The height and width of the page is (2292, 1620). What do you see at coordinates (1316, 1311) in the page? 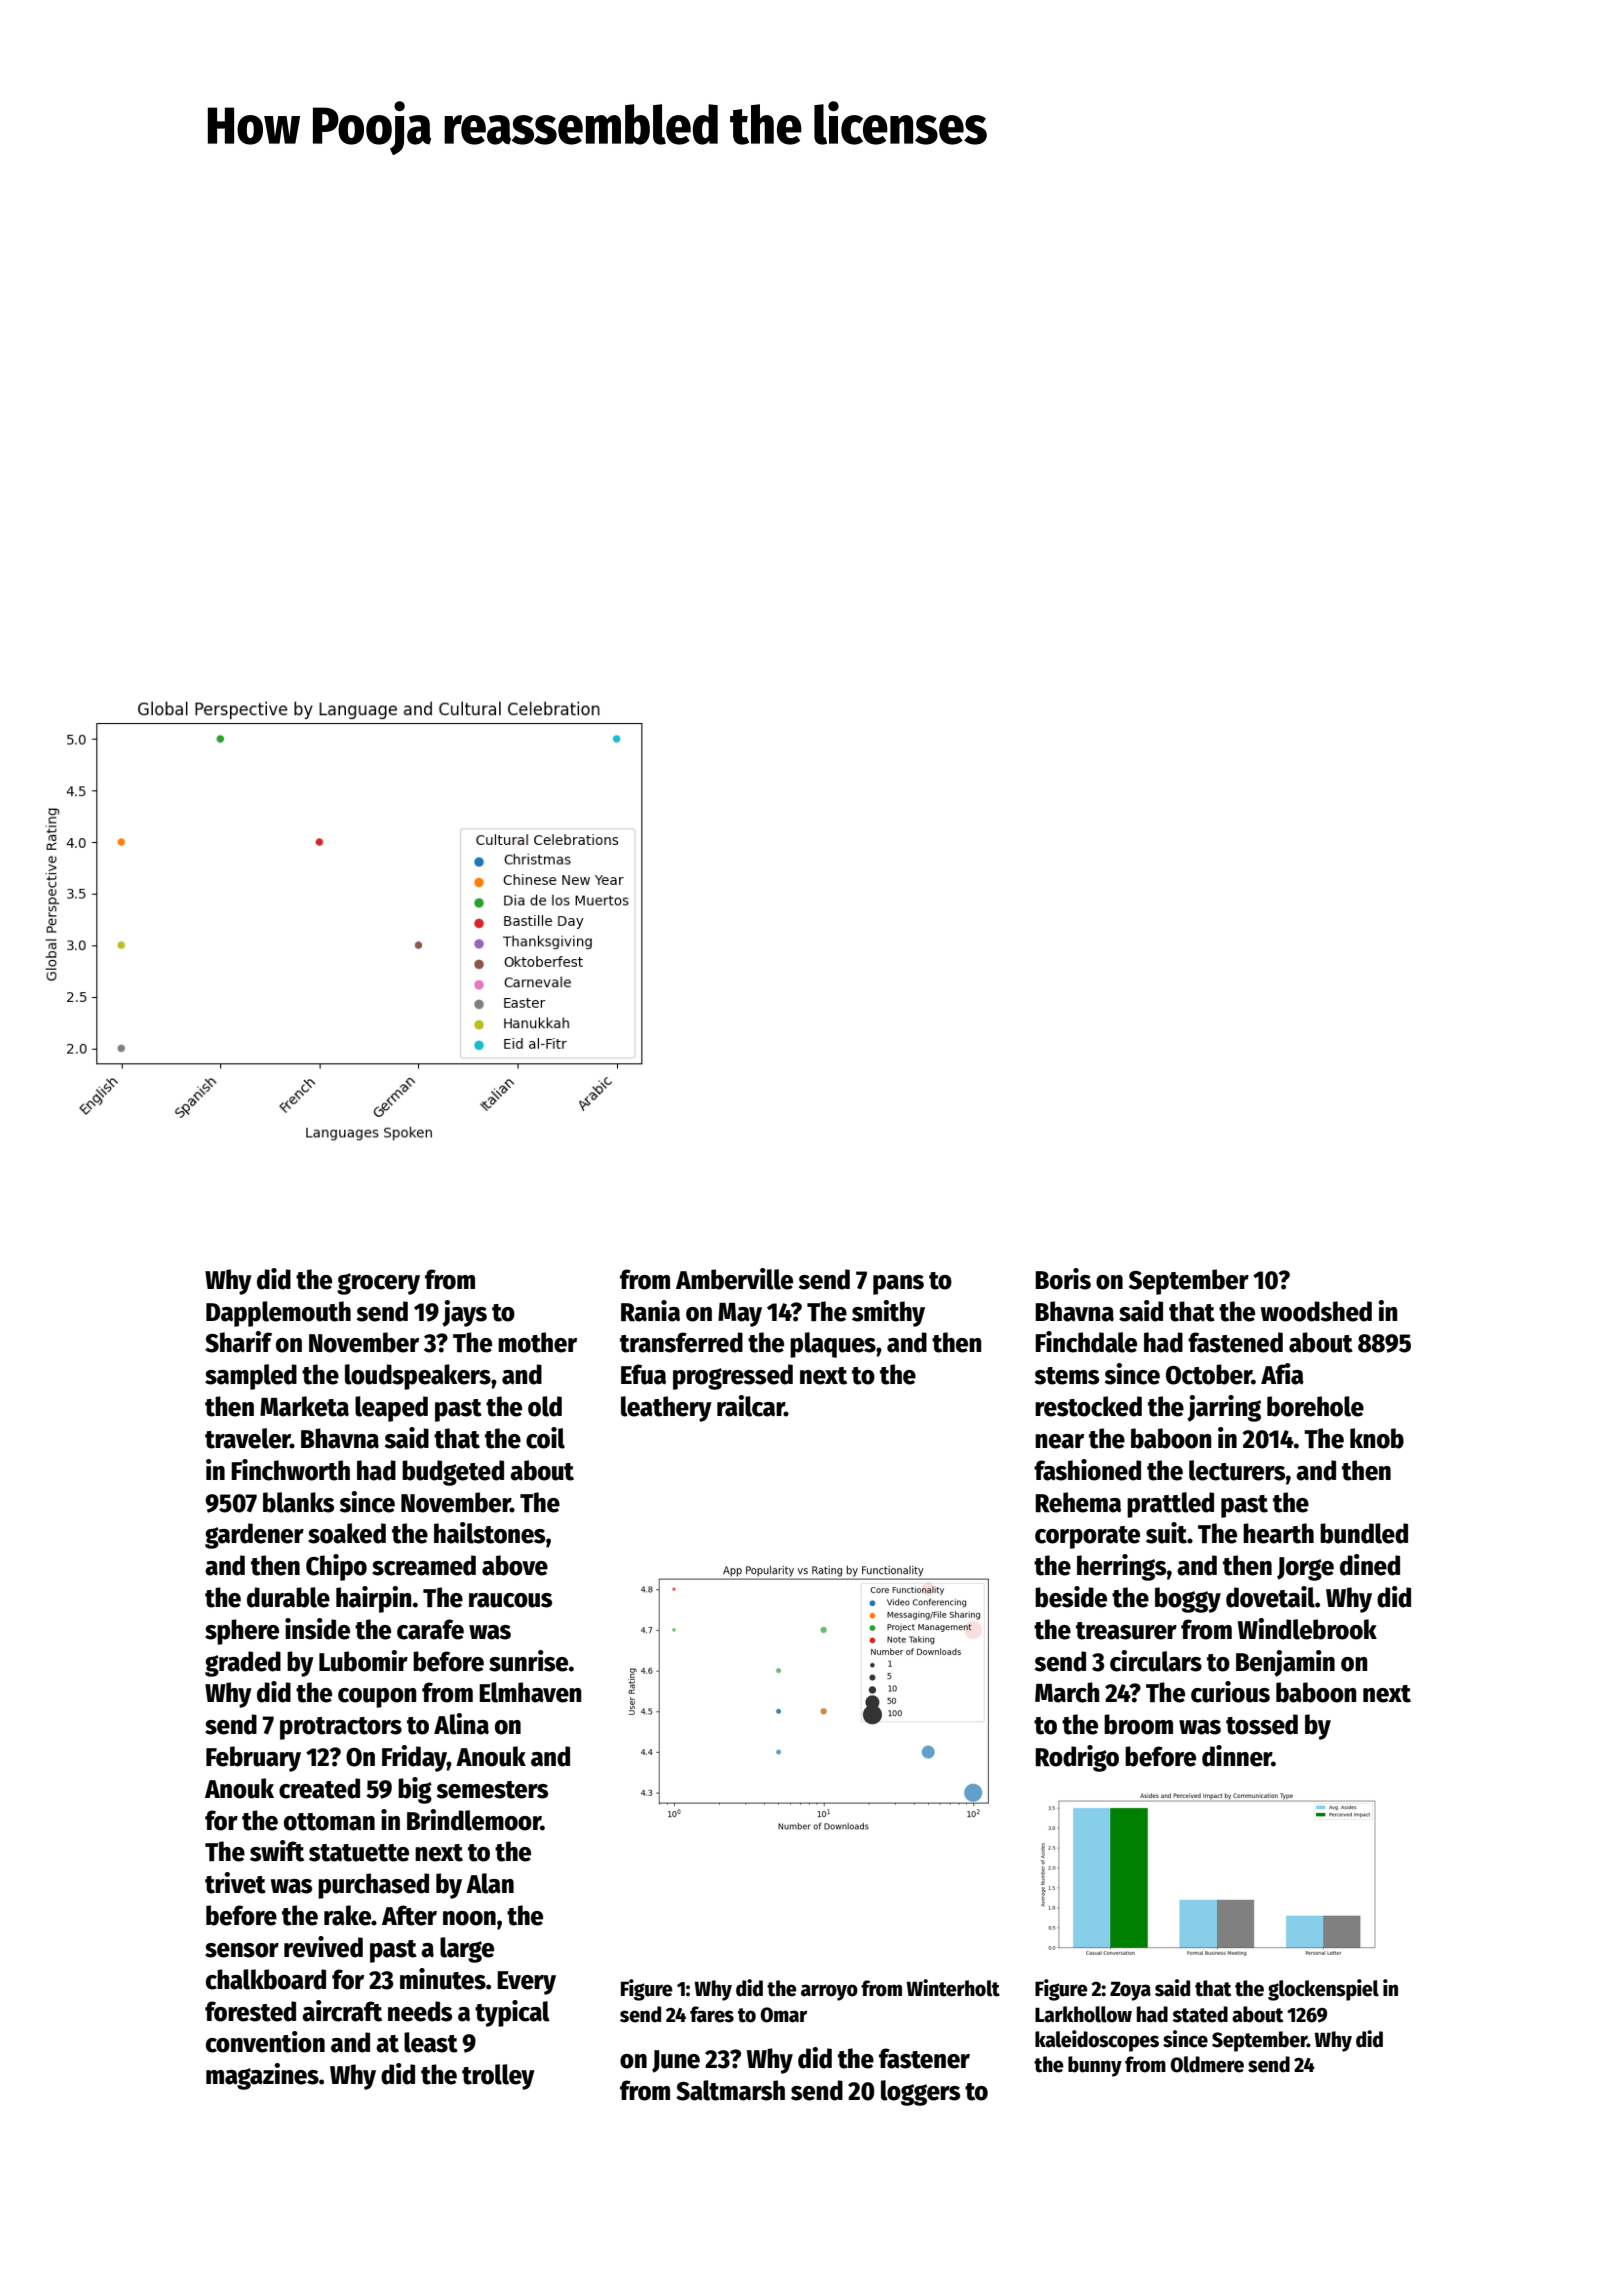
I see `woodshed` at bounding box center [1316, 1311].
